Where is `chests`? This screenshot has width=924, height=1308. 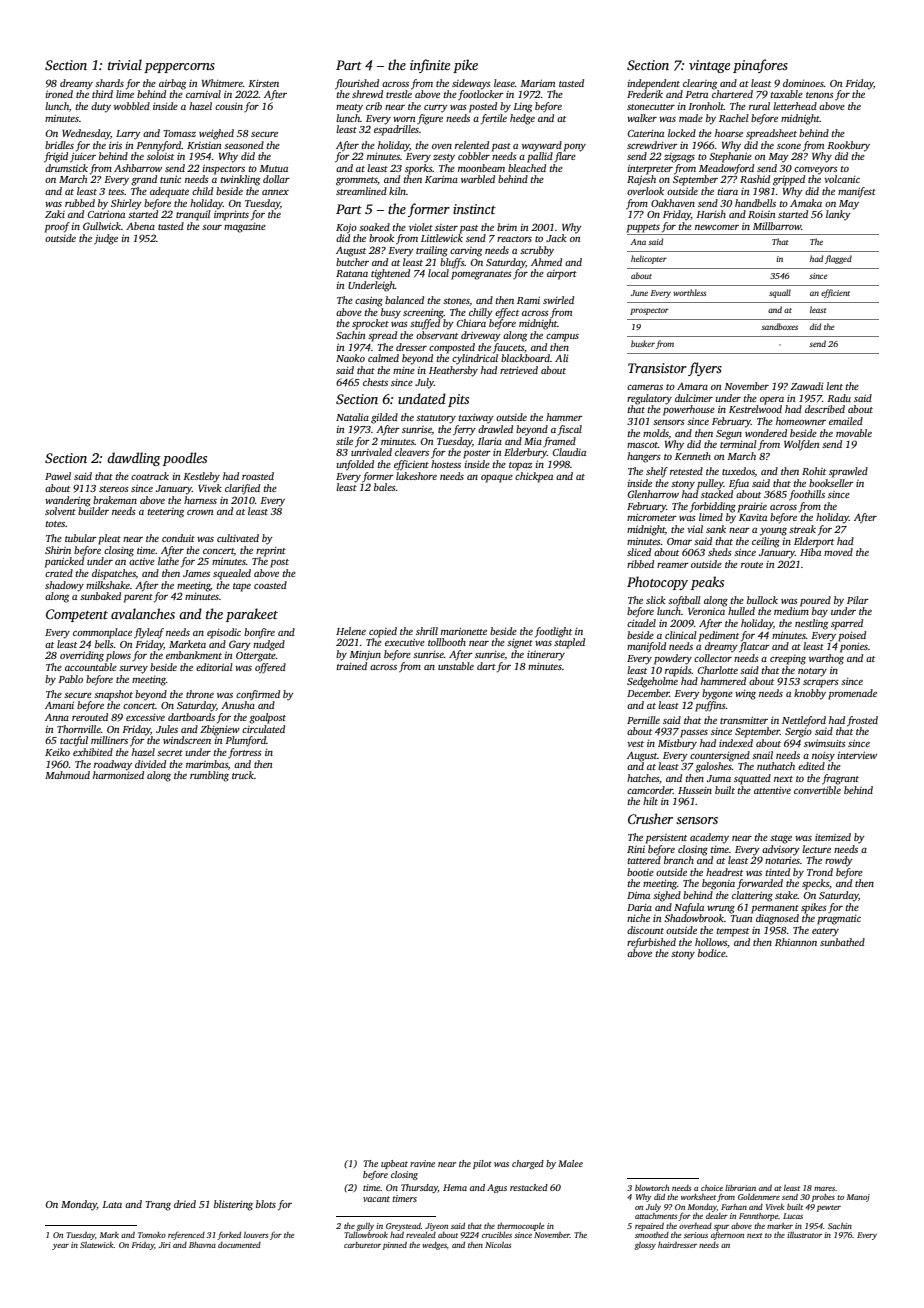
chests is located at coordinates (375, 382).
